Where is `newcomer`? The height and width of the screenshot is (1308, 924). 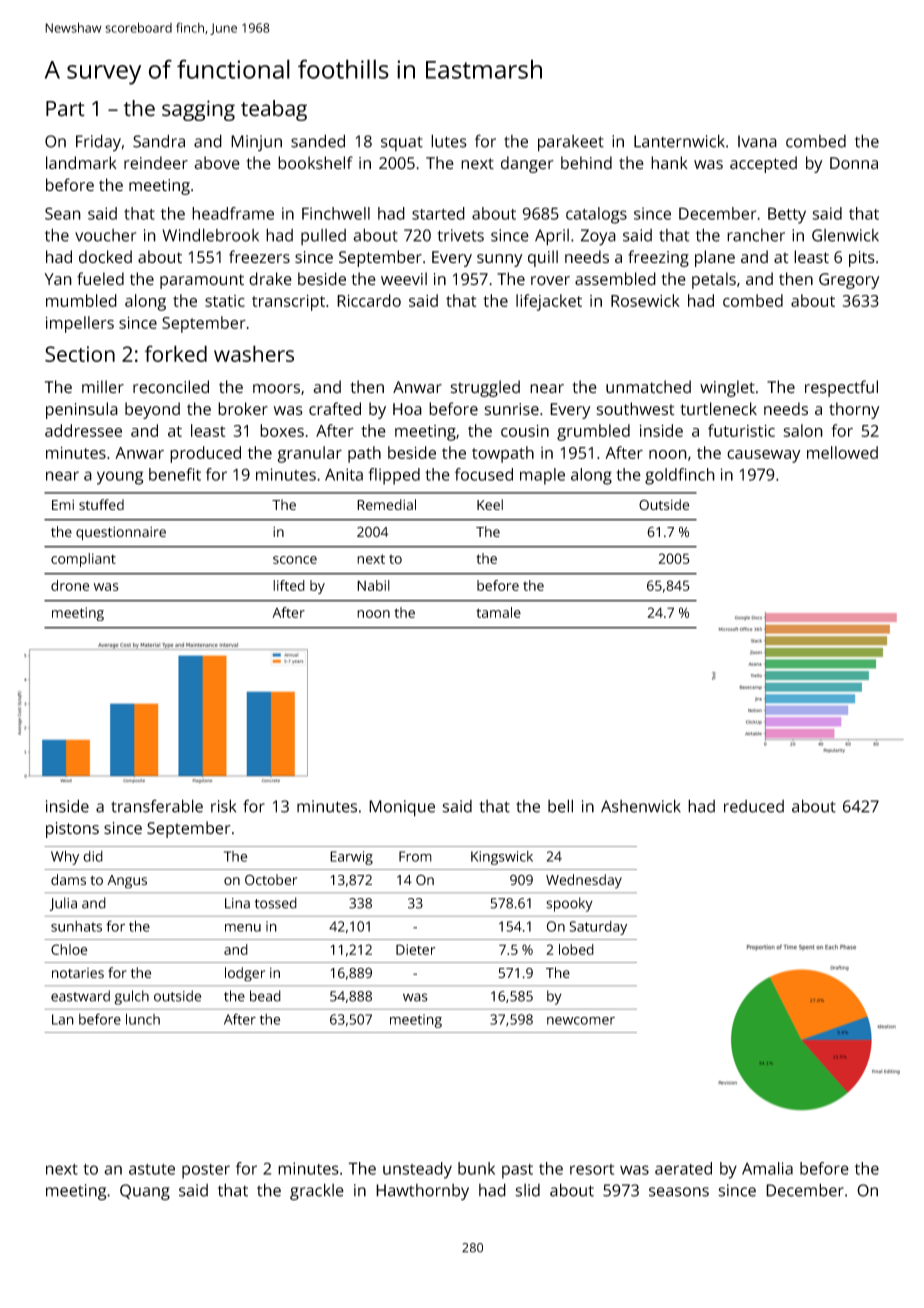 newcomer is located at coordinates (581, 1020).
